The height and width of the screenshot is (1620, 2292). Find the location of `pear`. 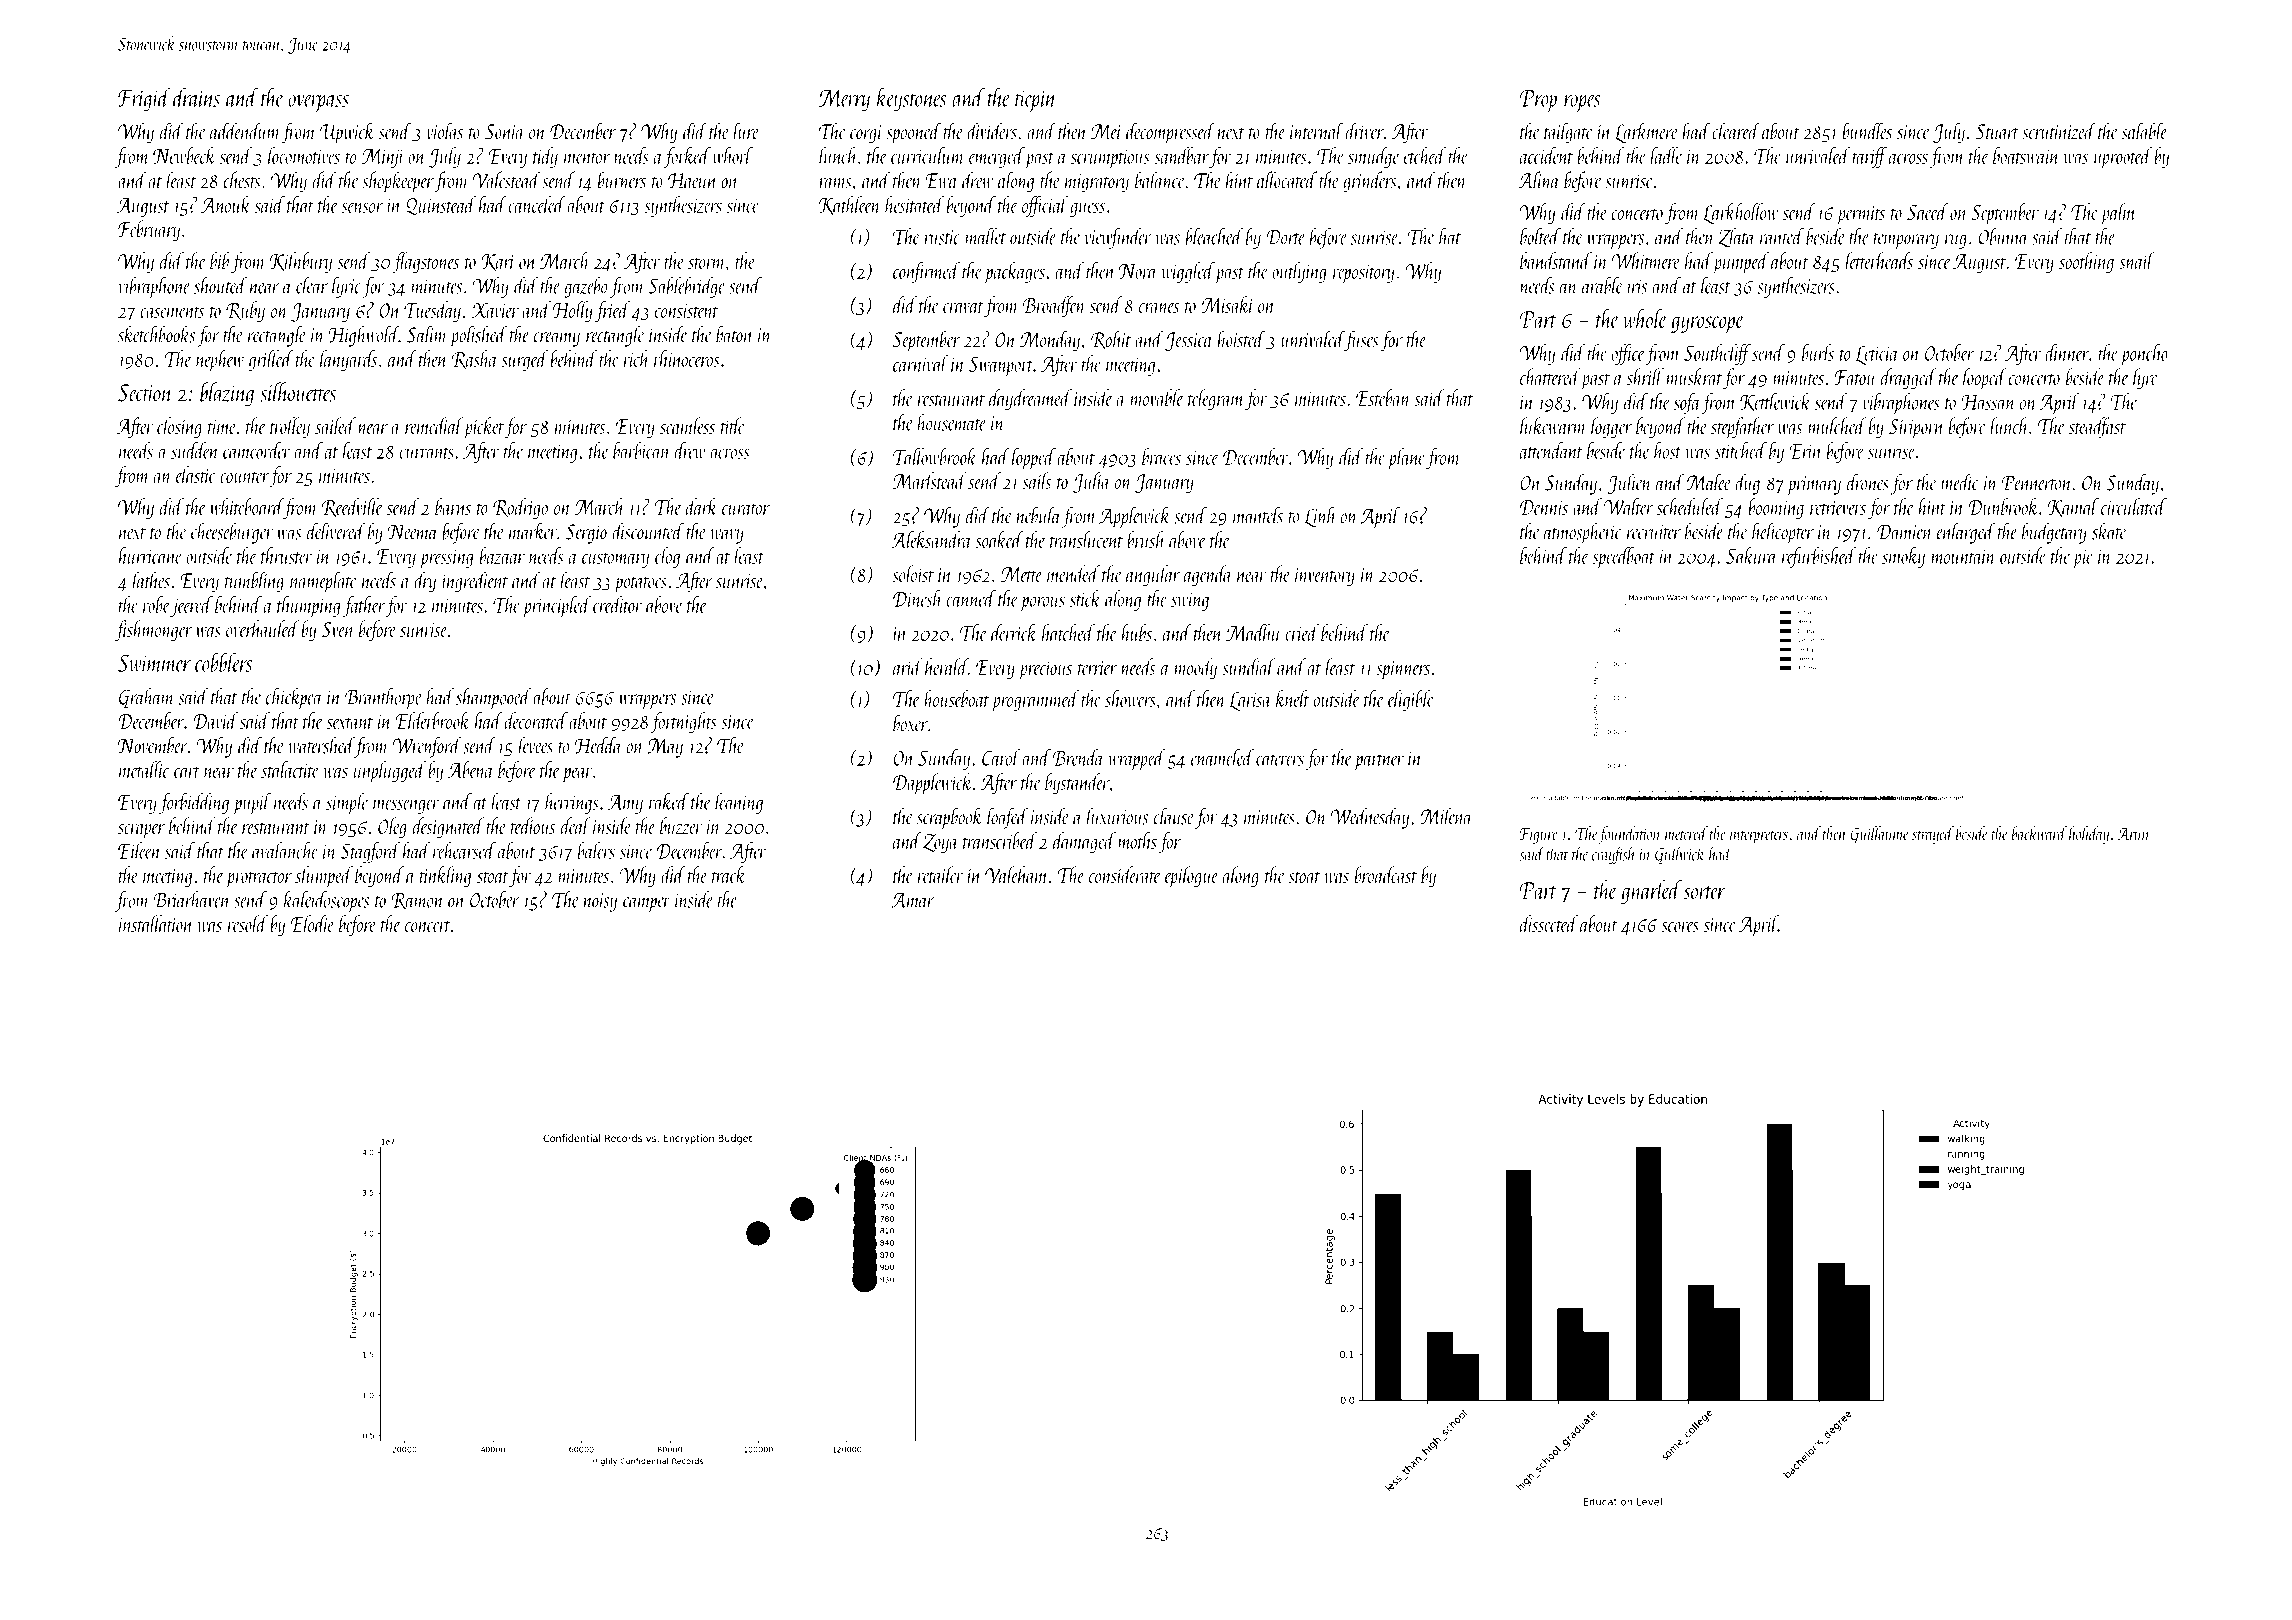

pear is located at coordinates (577, 775).
